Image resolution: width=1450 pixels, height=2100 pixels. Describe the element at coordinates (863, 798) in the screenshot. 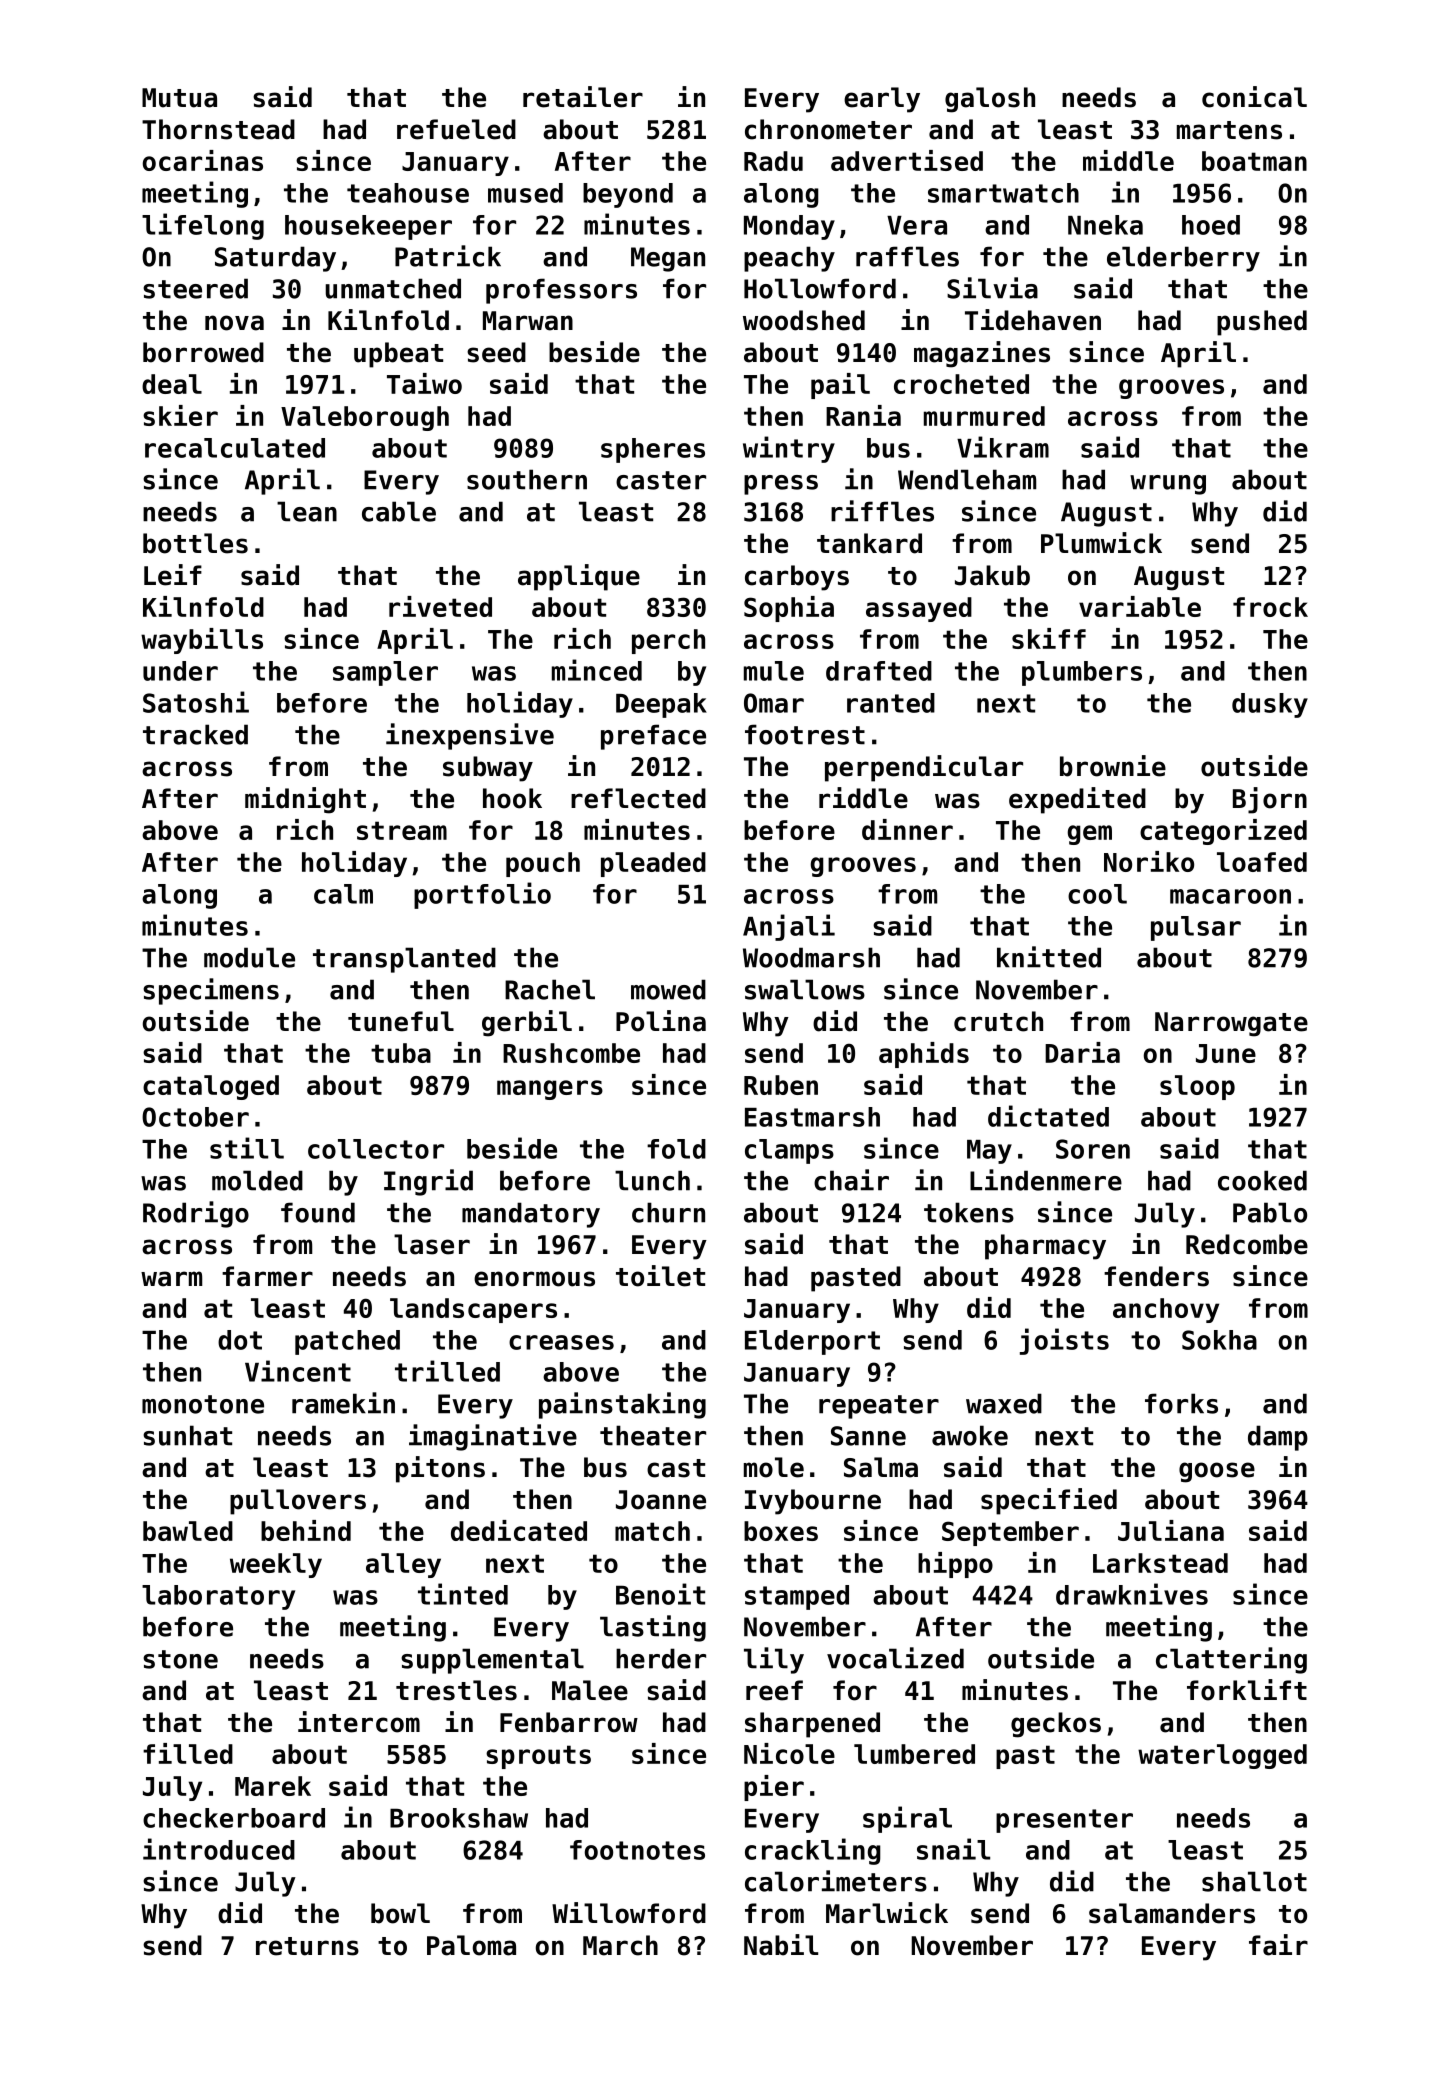

I see `riddle` at that location.
